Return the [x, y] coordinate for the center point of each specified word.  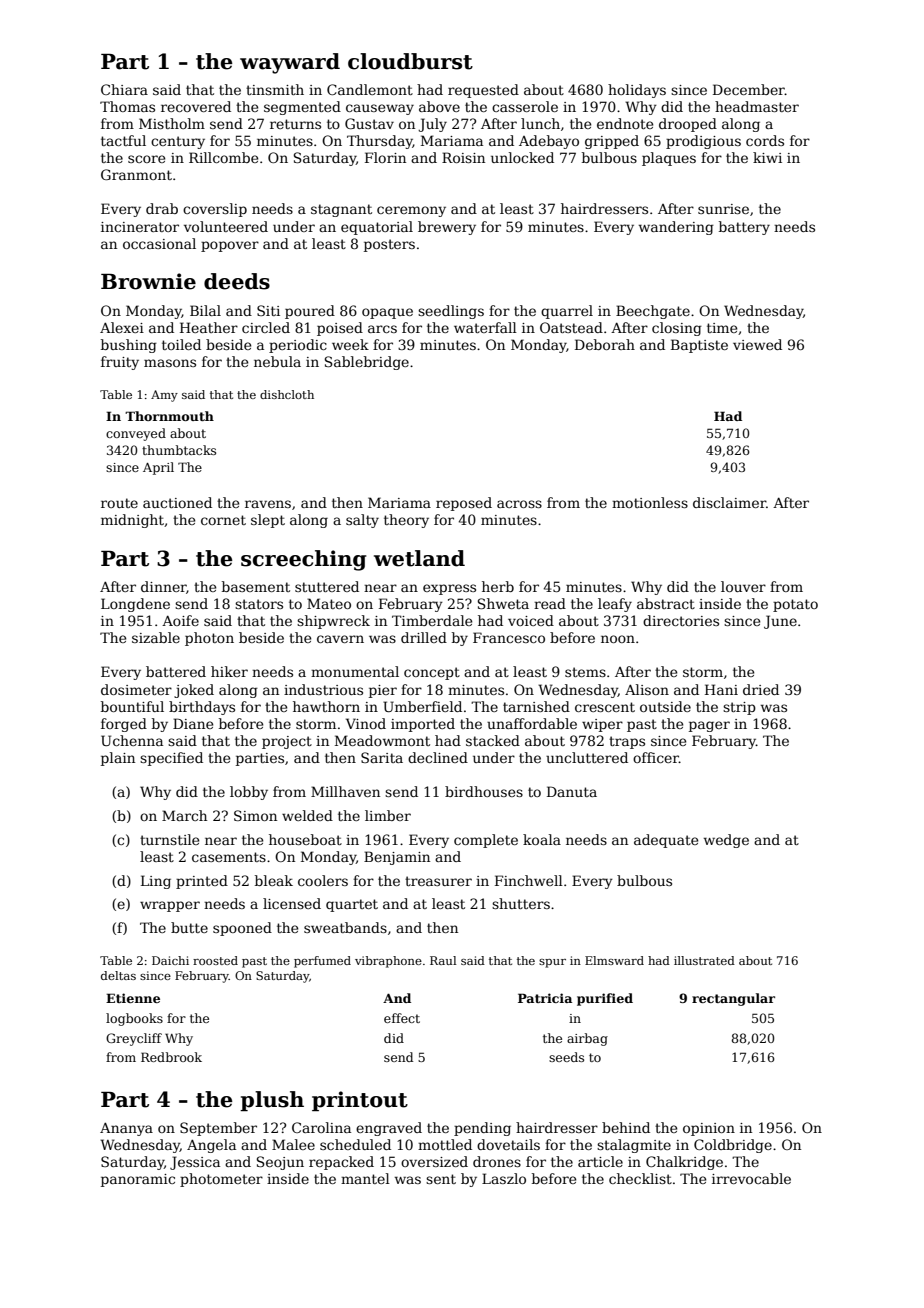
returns [295, 124]
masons [170, 363]
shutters [521, 903]
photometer [221, 1180]
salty [362, 521]
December [749, 89]
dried [761, 689]
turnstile [169, 839]
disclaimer [729, 502]
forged [124, 725]
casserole [525, 106]
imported [423, 725]
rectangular [733, 999]
